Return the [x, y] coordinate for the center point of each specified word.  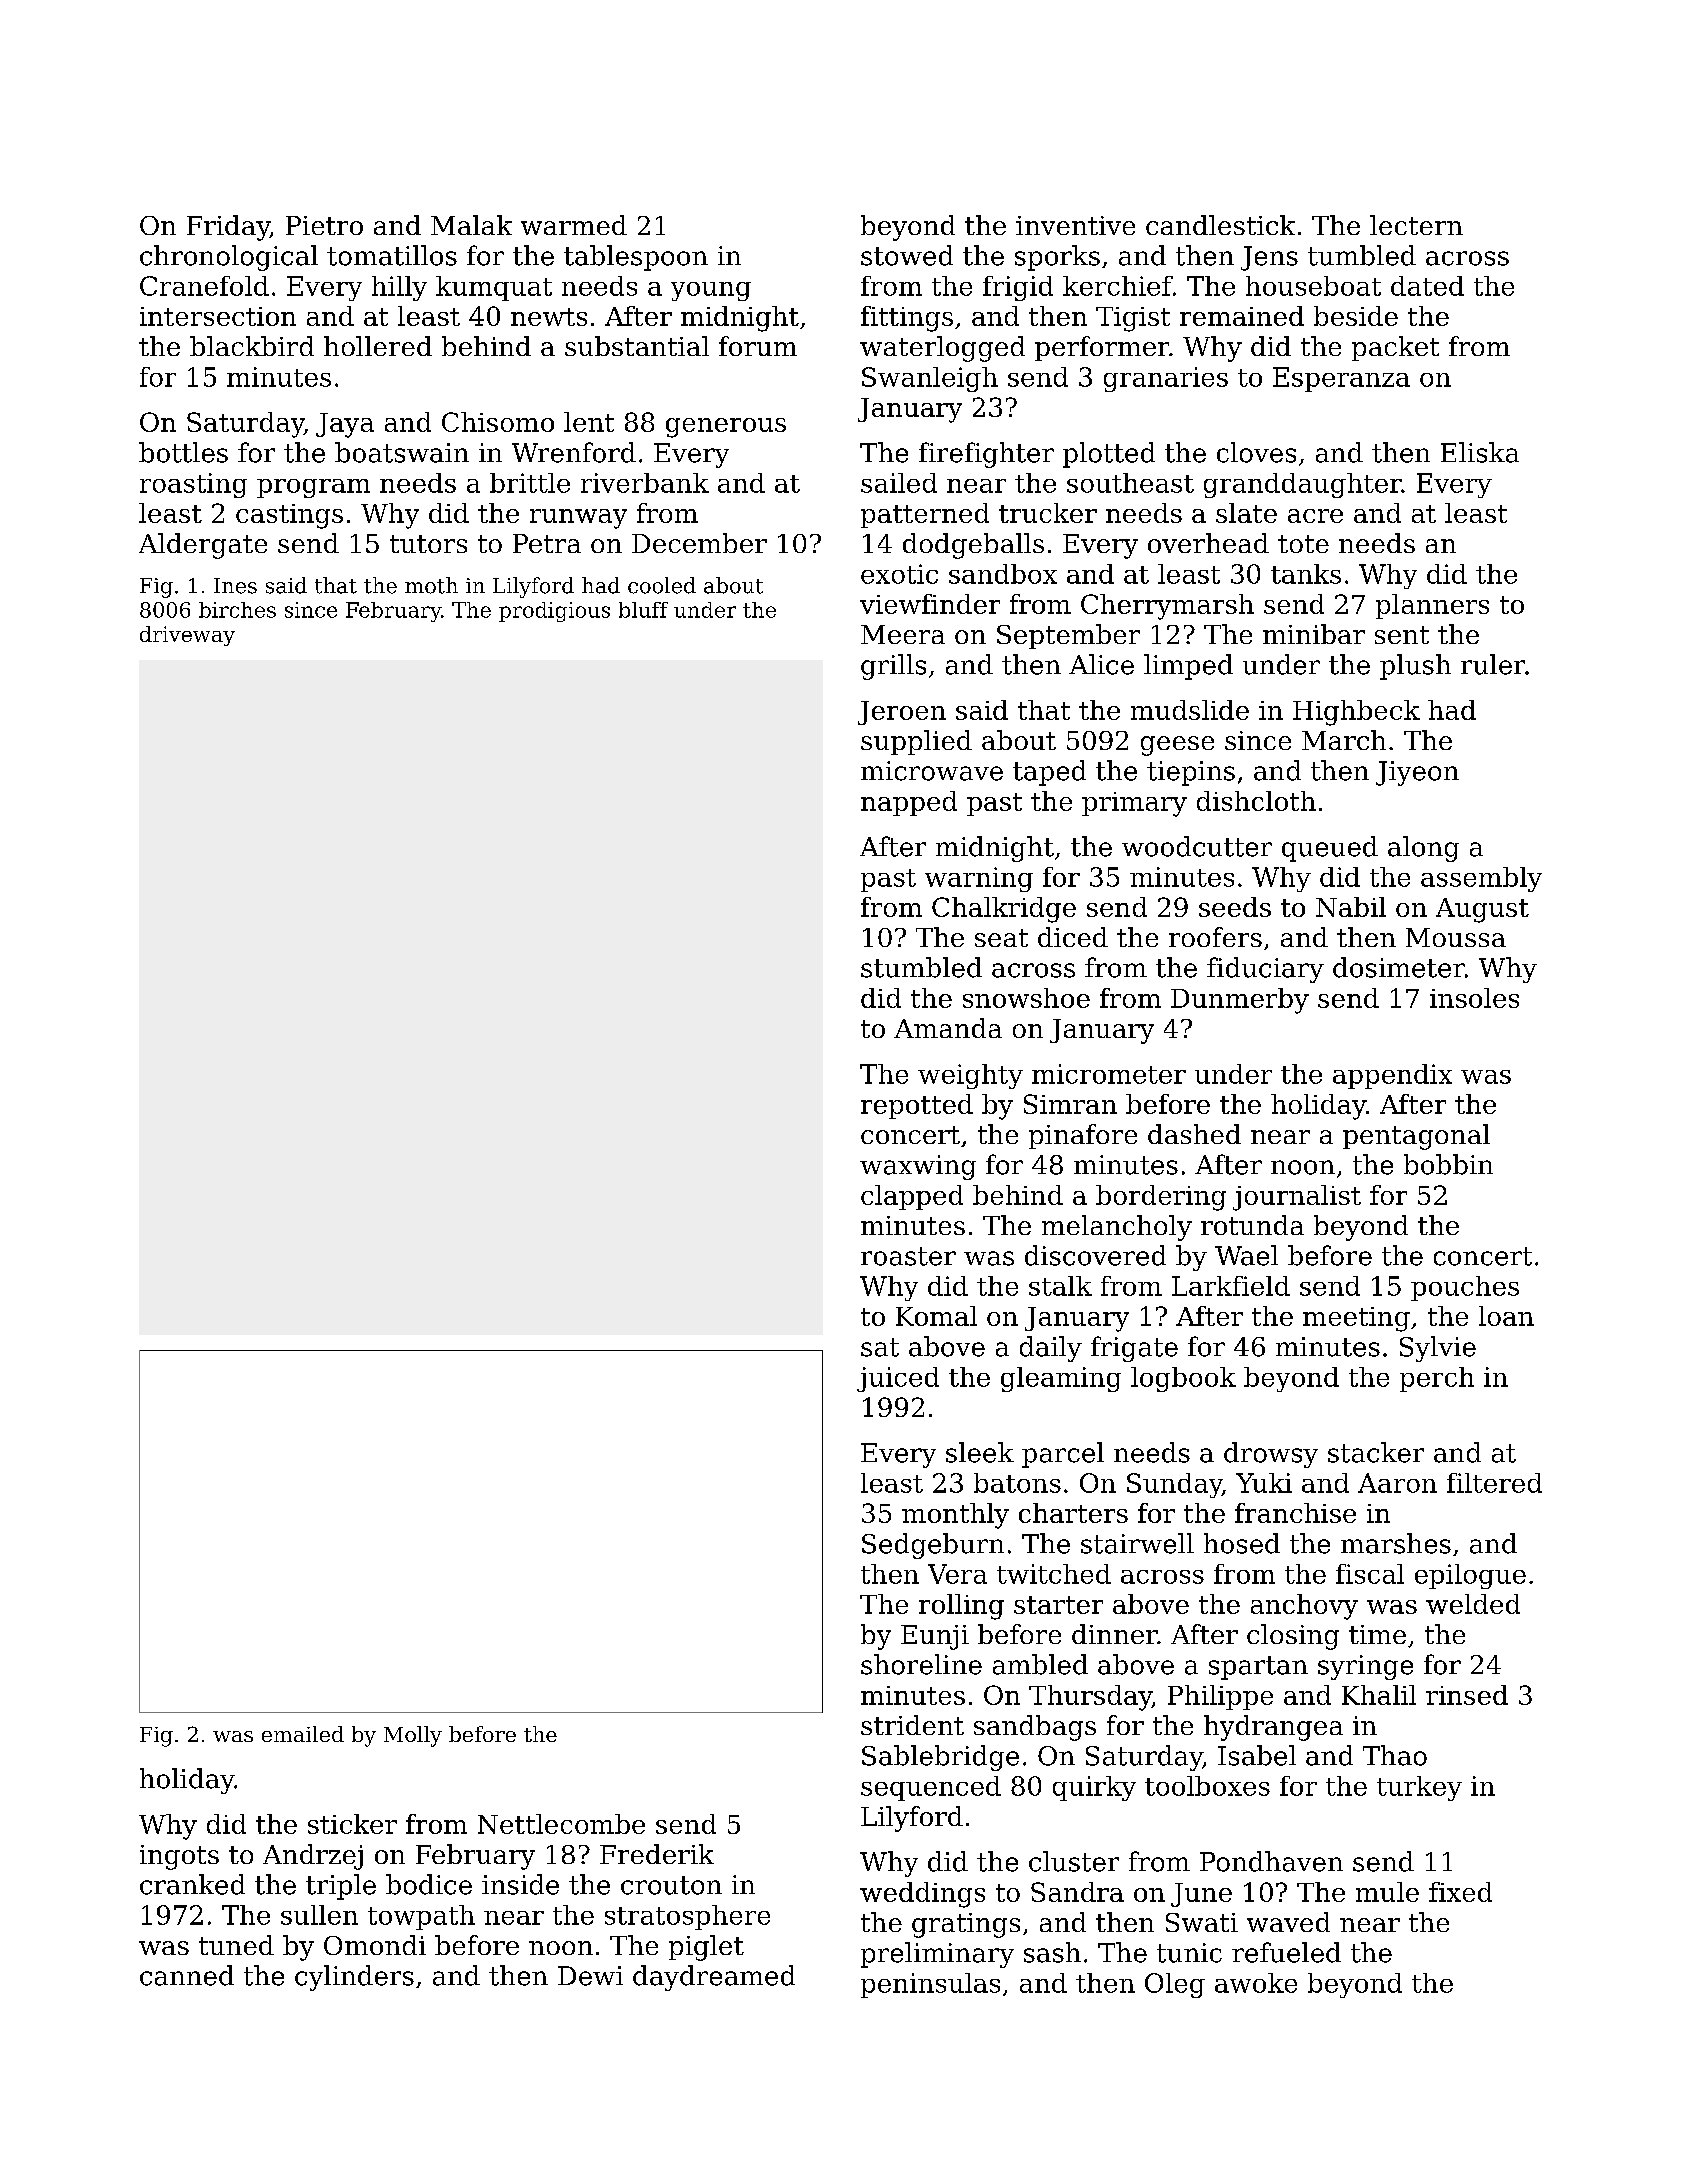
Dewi [590, 1976]
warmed [574, 225]
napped [909, 803]
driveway [187, 636]
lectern [1416, 225]
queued [1330, 849]
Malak [471, 225]
